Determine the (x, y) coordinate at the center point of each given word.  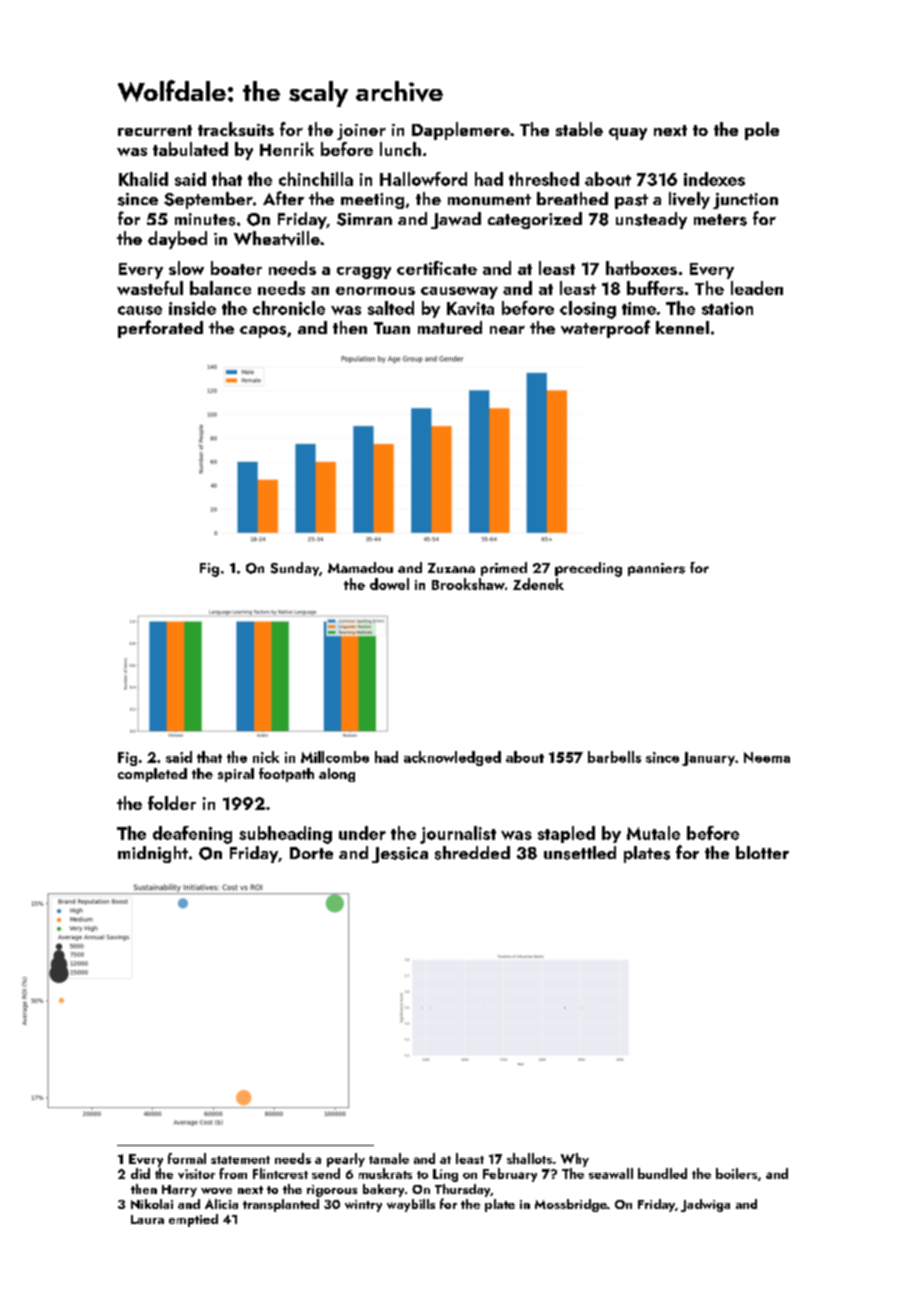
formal (187, 1158)
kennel (682, 327)
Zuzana (451, 568)
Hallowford (423, 179)
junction (745, 201)
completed (152, 775)
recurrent (155, 130)
